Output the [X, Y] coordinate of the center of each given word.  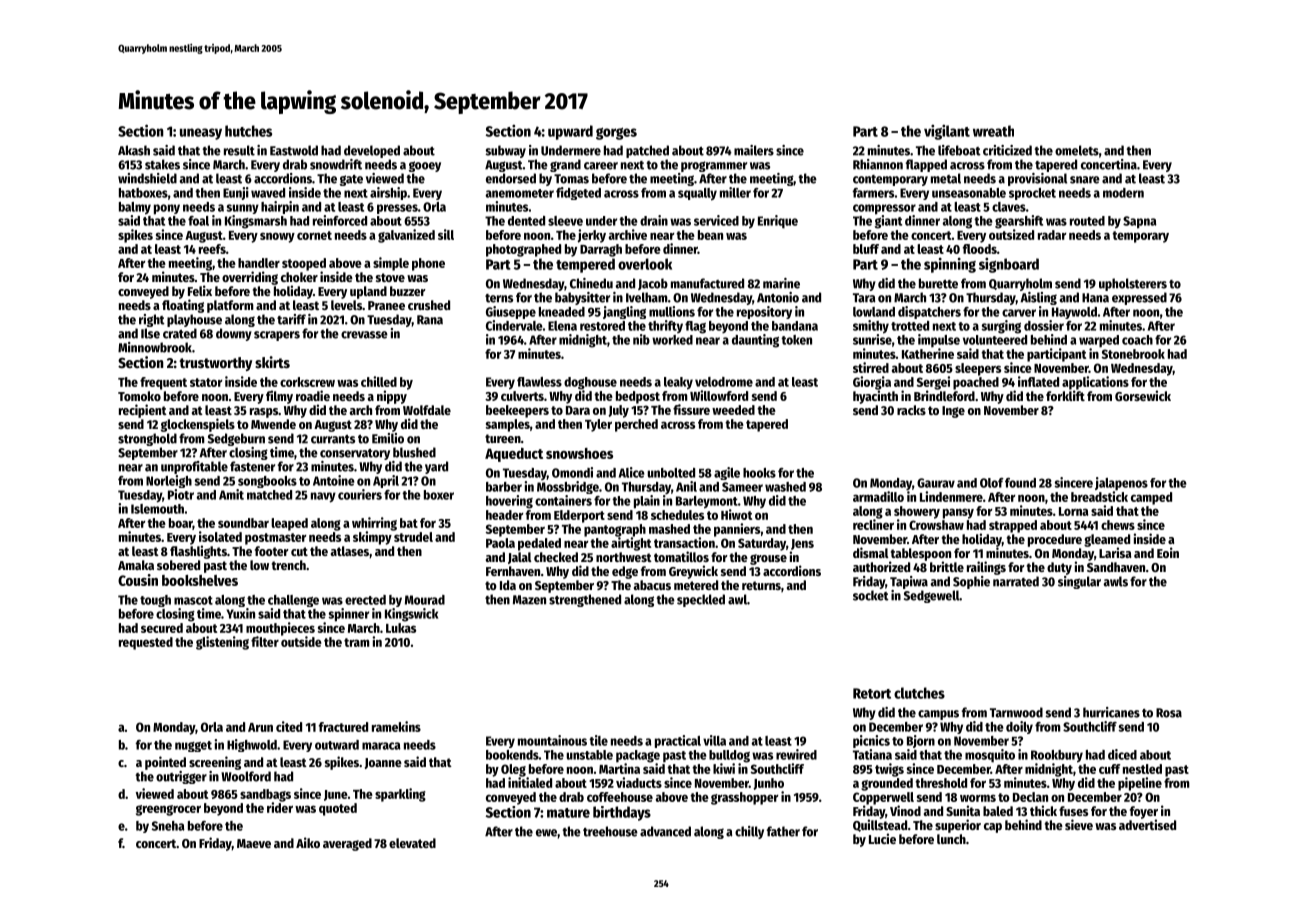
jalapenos [1121, 484]
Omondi [572, 472]
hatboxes [143, 193]
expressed [1139, 298]
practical [678, 741]
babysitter [582, 298]
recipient [143, 411]
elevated [412, 843]
